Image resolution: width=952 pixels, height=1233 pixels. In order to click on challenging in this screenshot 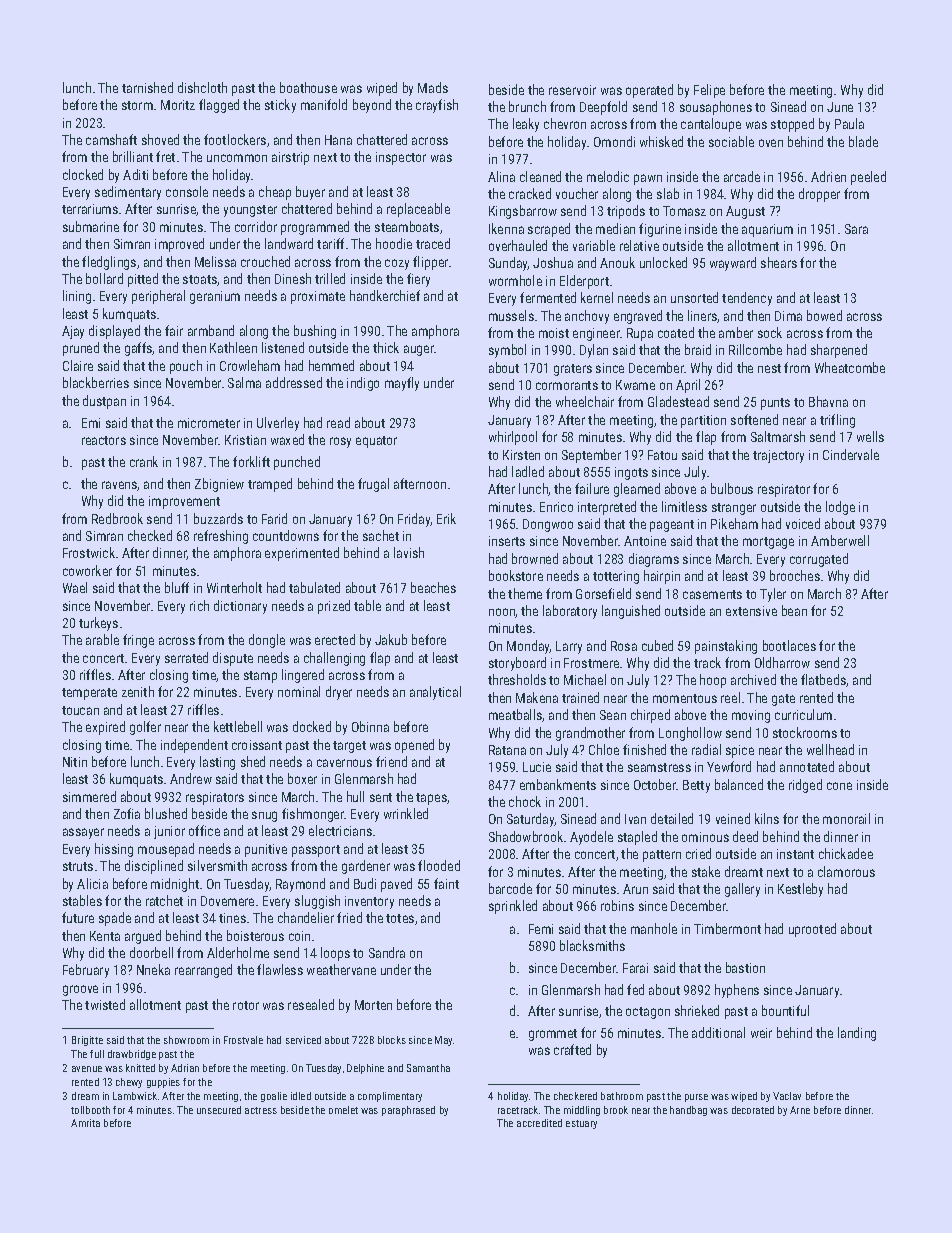, I will do `click(334, 659)`.
